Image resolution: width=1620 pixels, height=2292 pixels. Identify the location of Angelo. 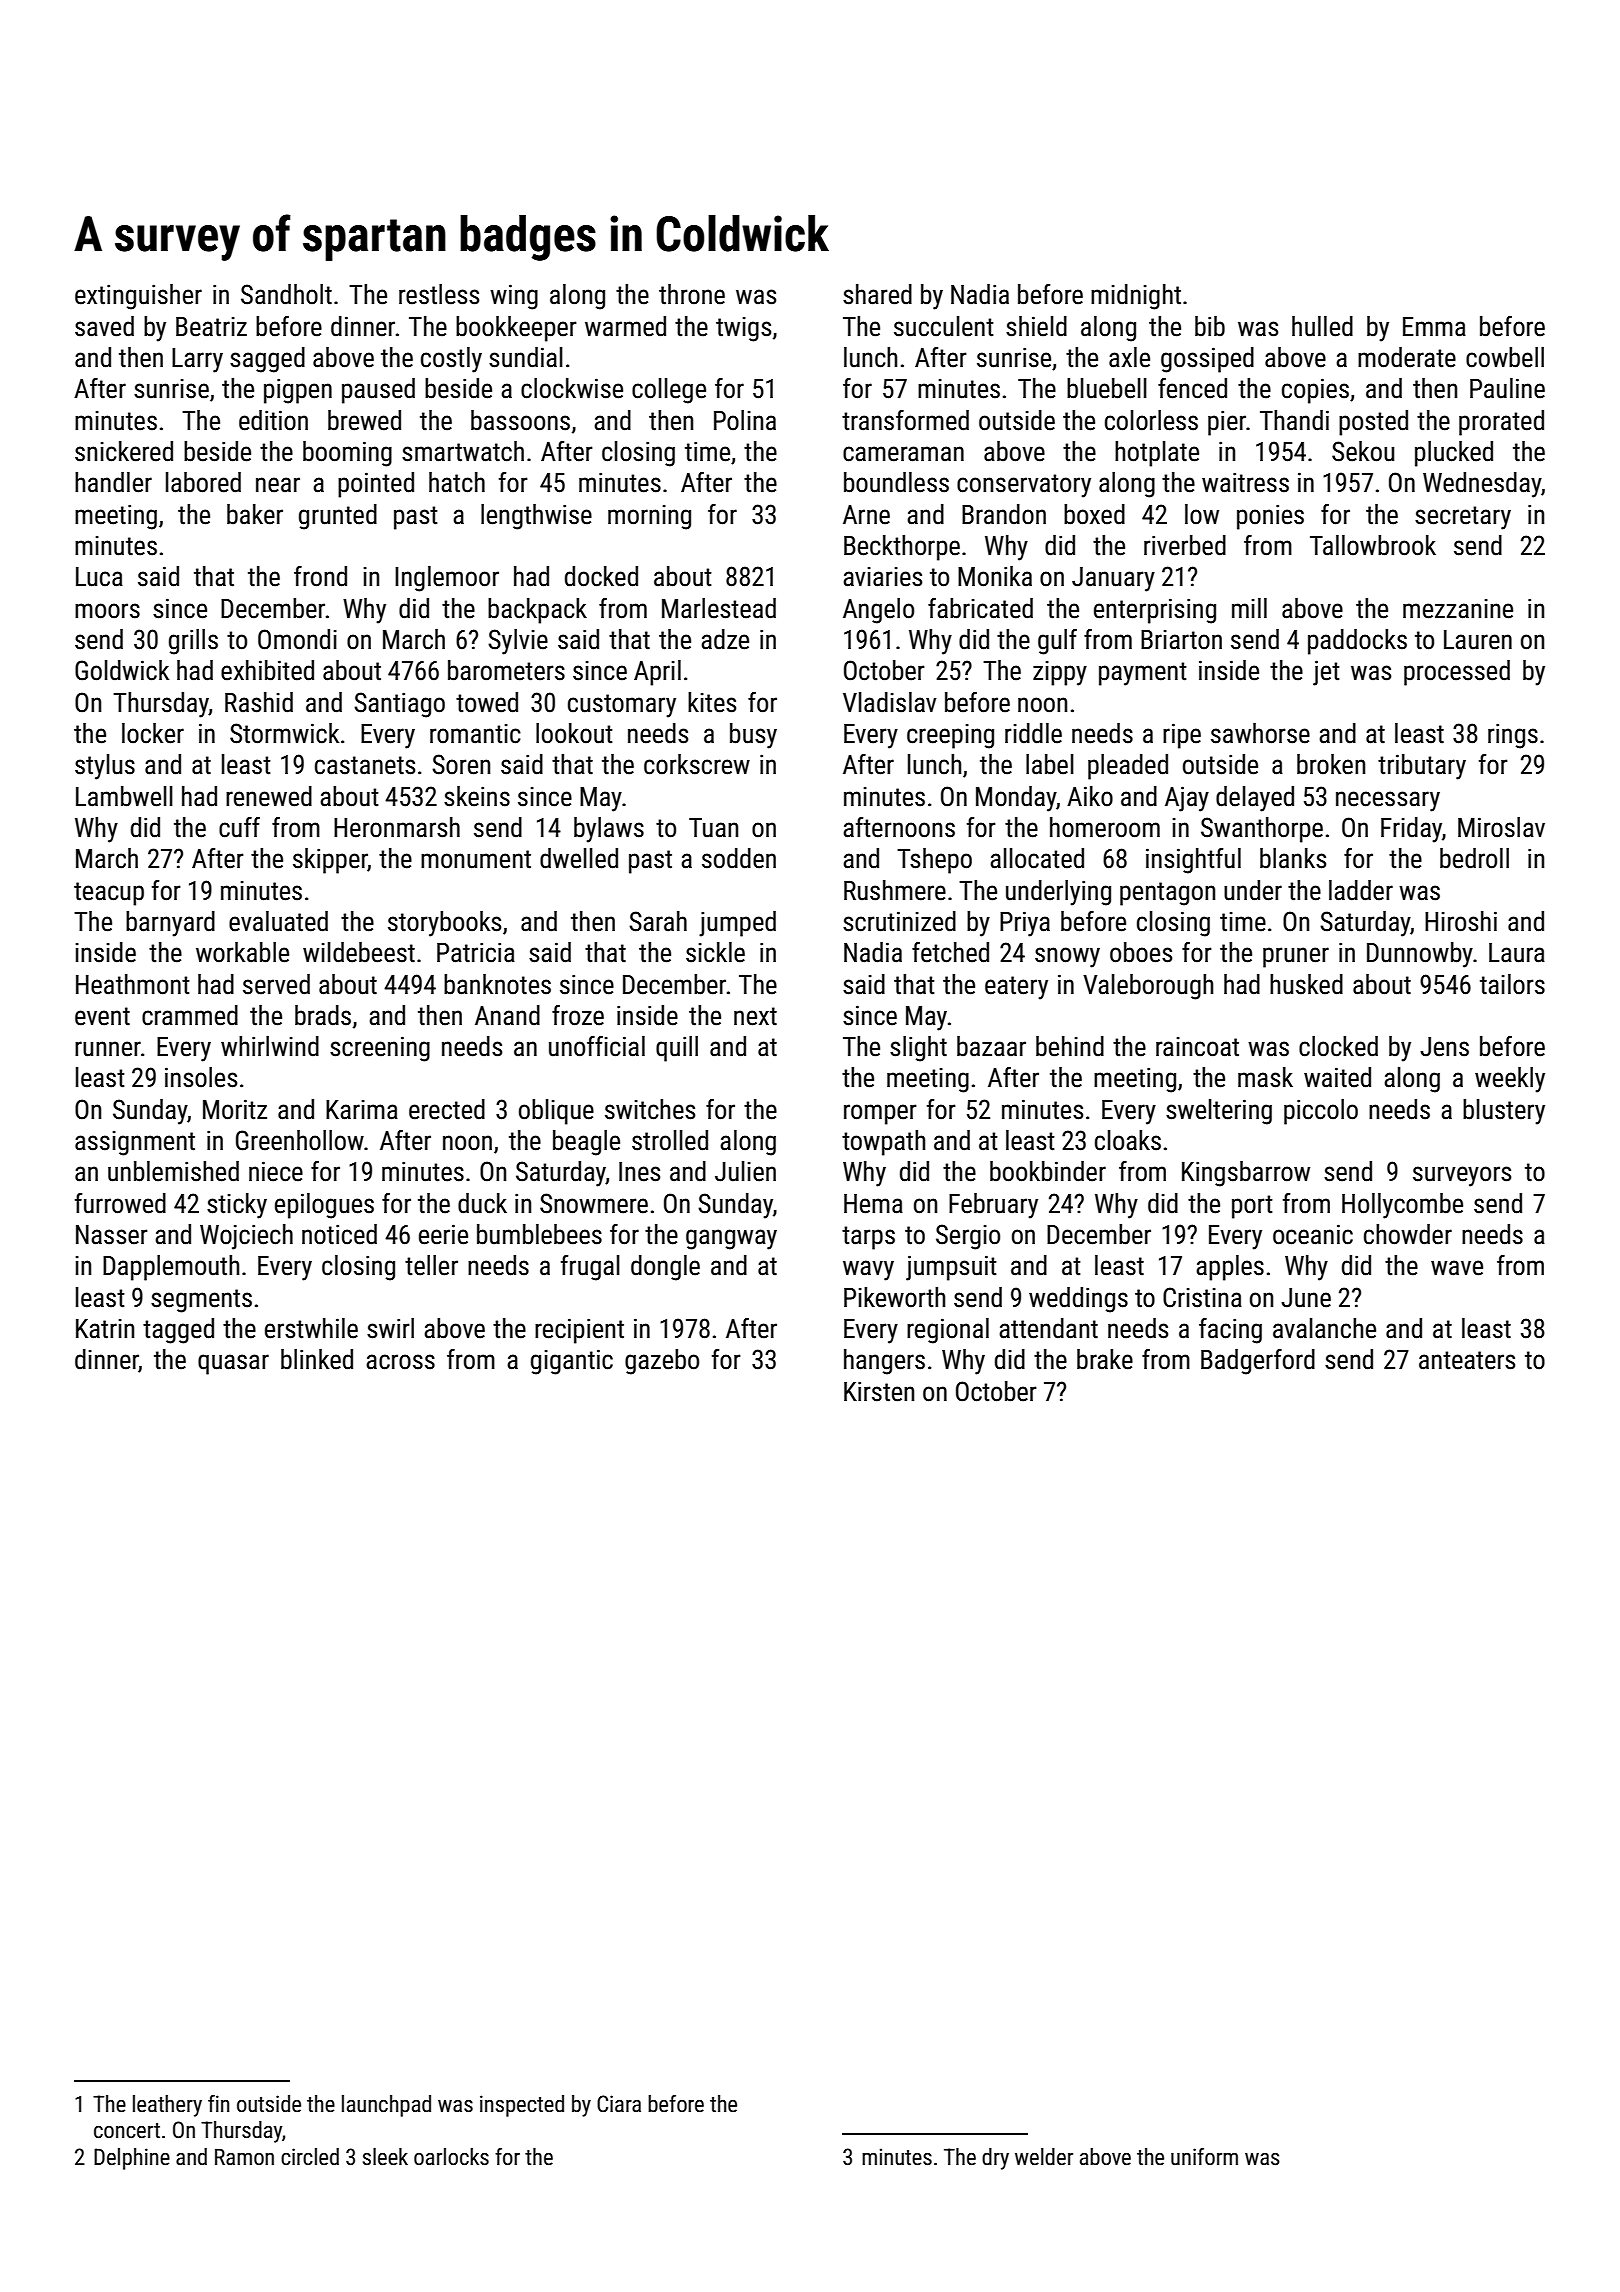
(878, 611).
